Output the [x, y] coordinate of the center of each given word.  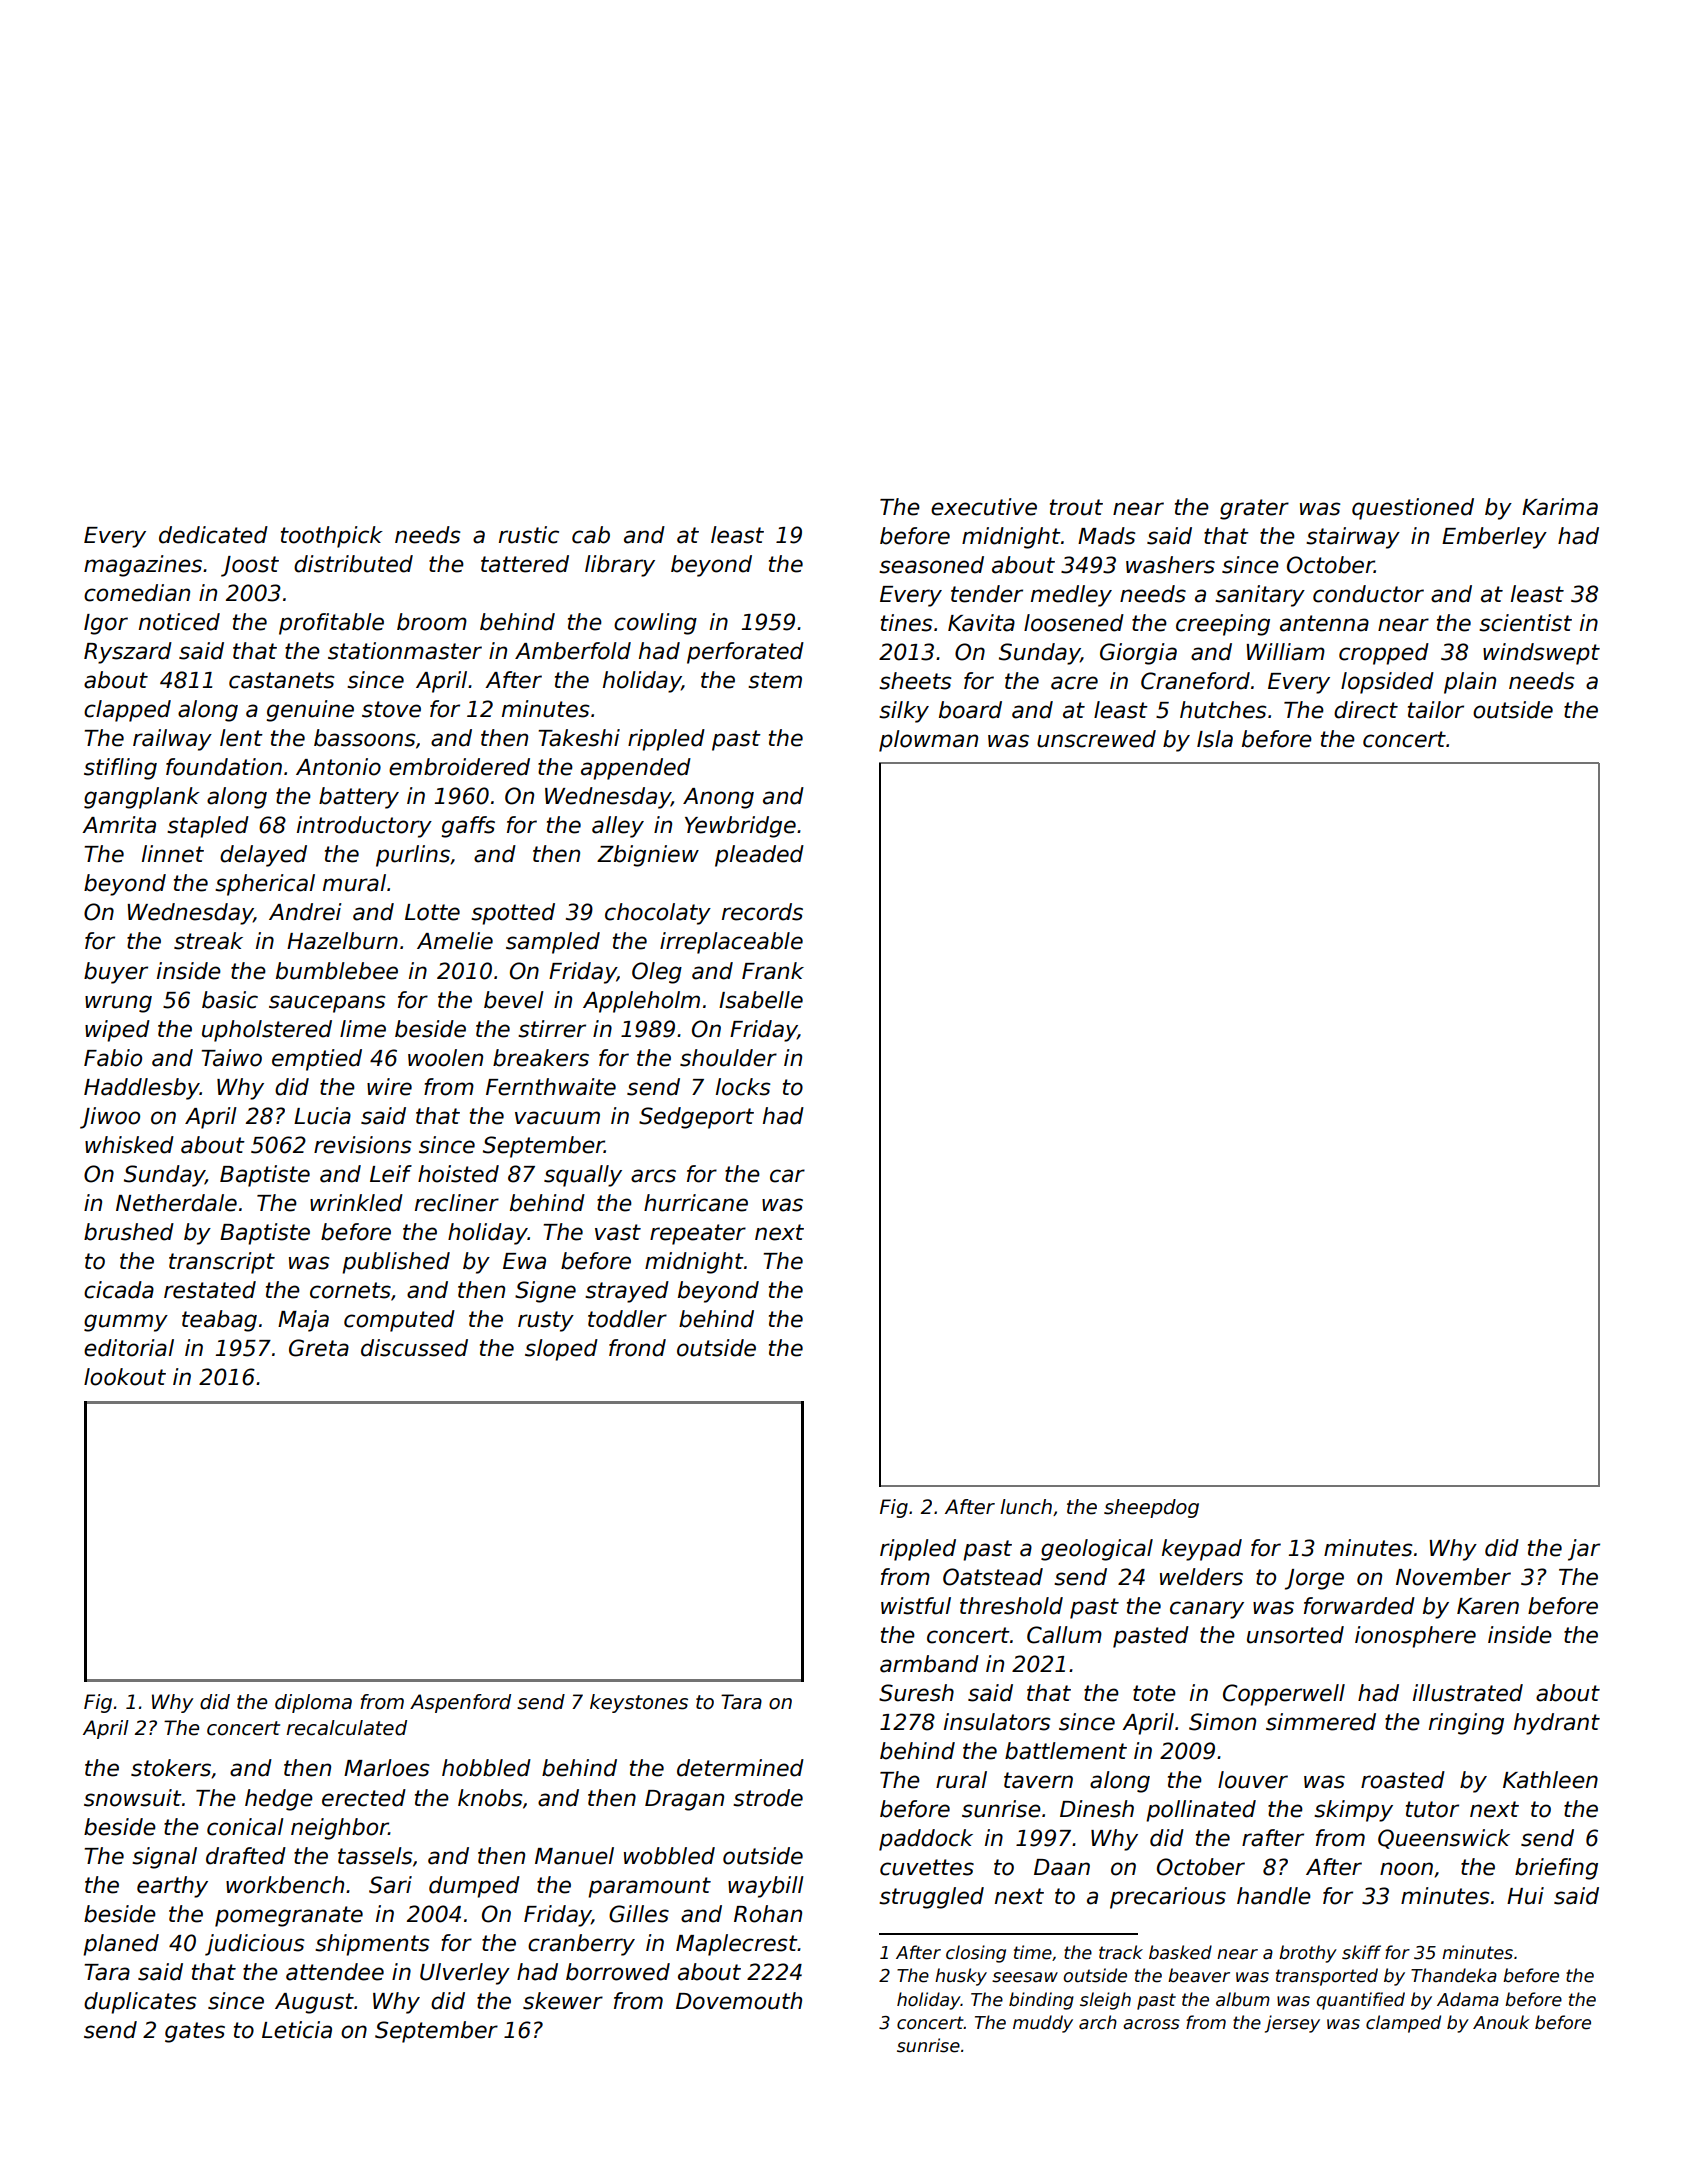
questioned [1413, 509]
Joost [250, 566]
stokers [171, 1768]
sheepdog [1151, 1508]
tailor [1436, 710]
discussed [414, 1348]
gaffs [468, 827]
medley [1071, 596]
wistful [916, 1606]
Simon [1222, 1722]
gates [195, 2032]
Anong [718, 798]
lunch [1026, 1507]
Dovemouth [739, 2001]
